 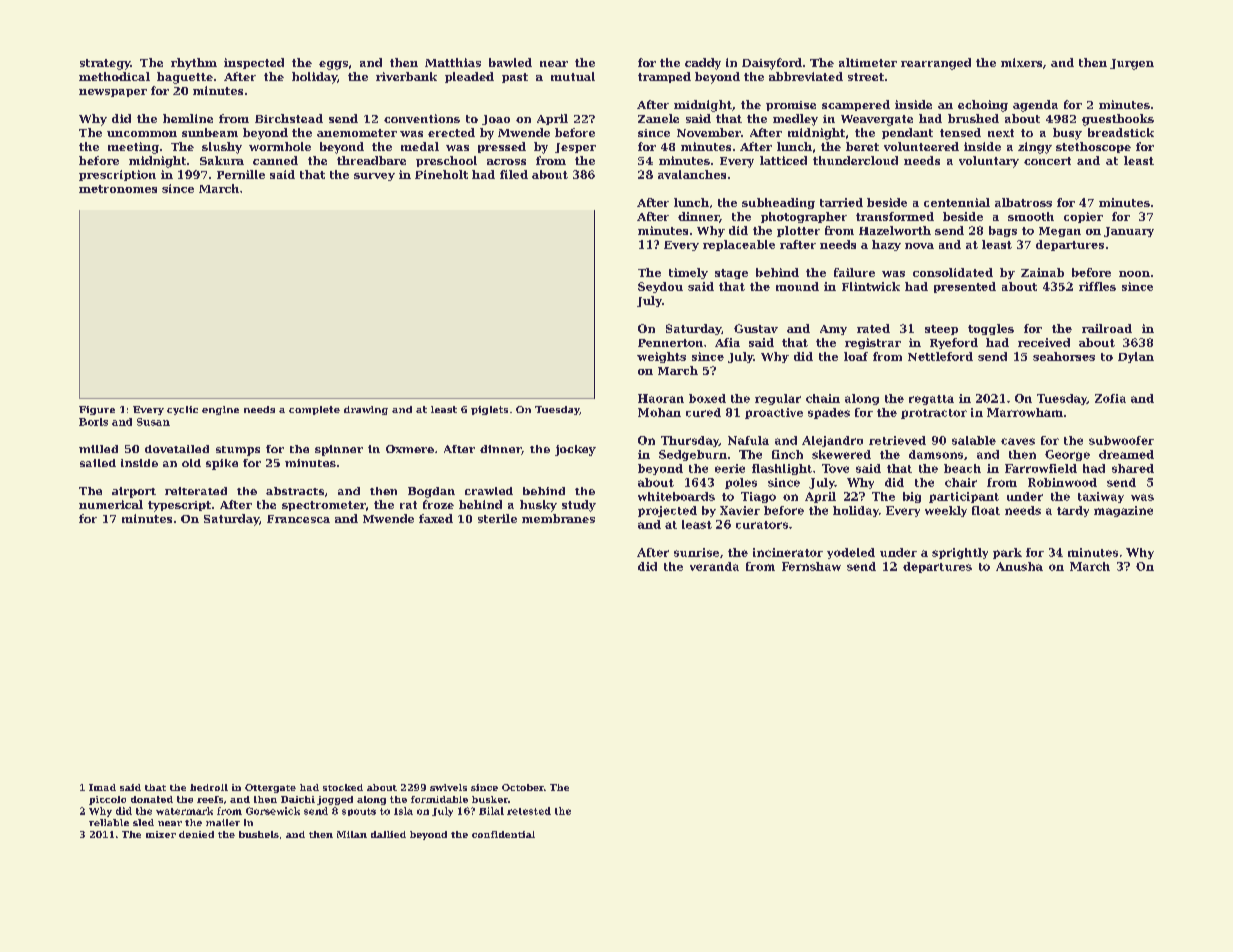 I want to click on sprightly, so click(x=960, y=553).
